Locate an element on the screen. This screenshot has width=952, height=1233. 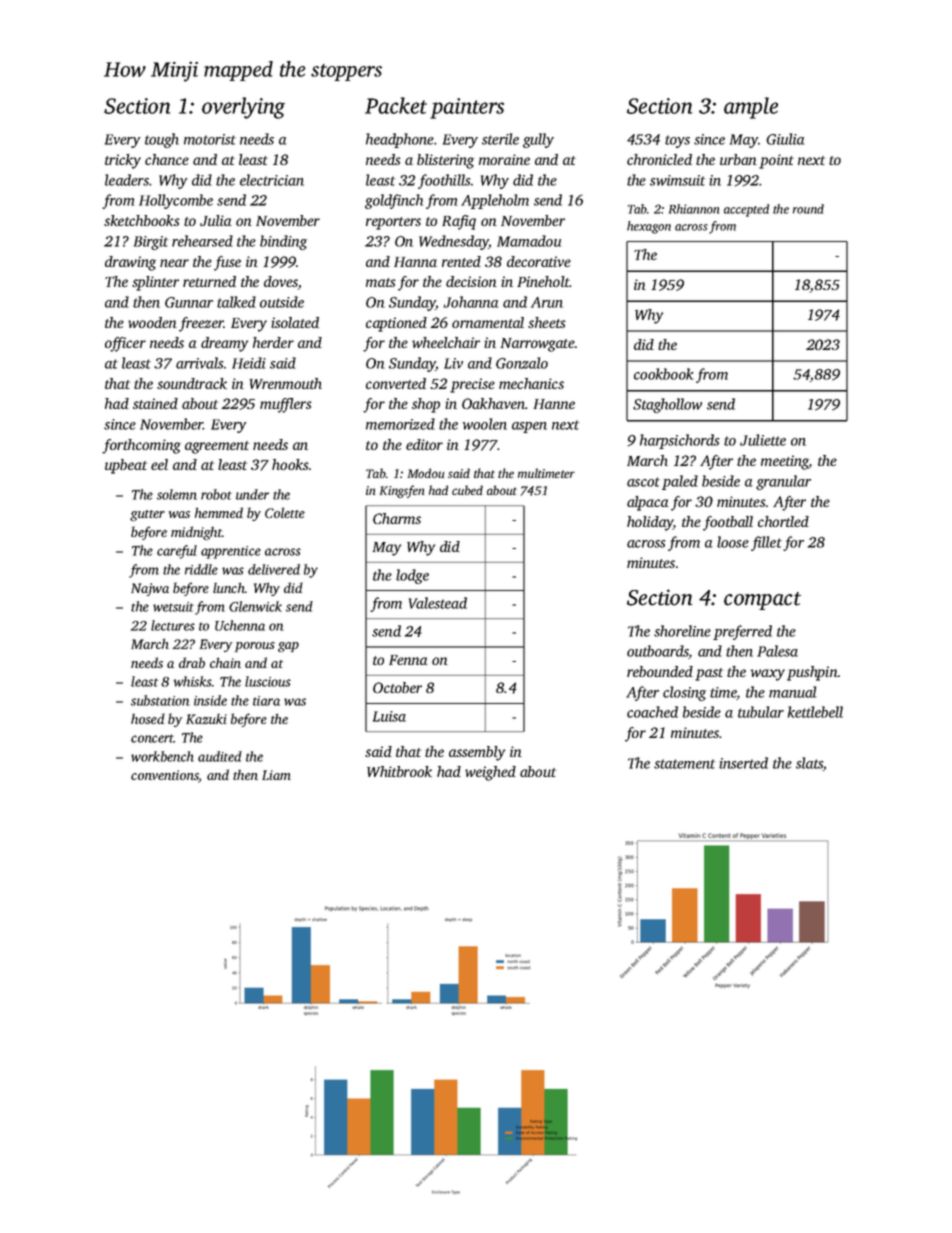
weighed is located at coordinates (490, 773).
